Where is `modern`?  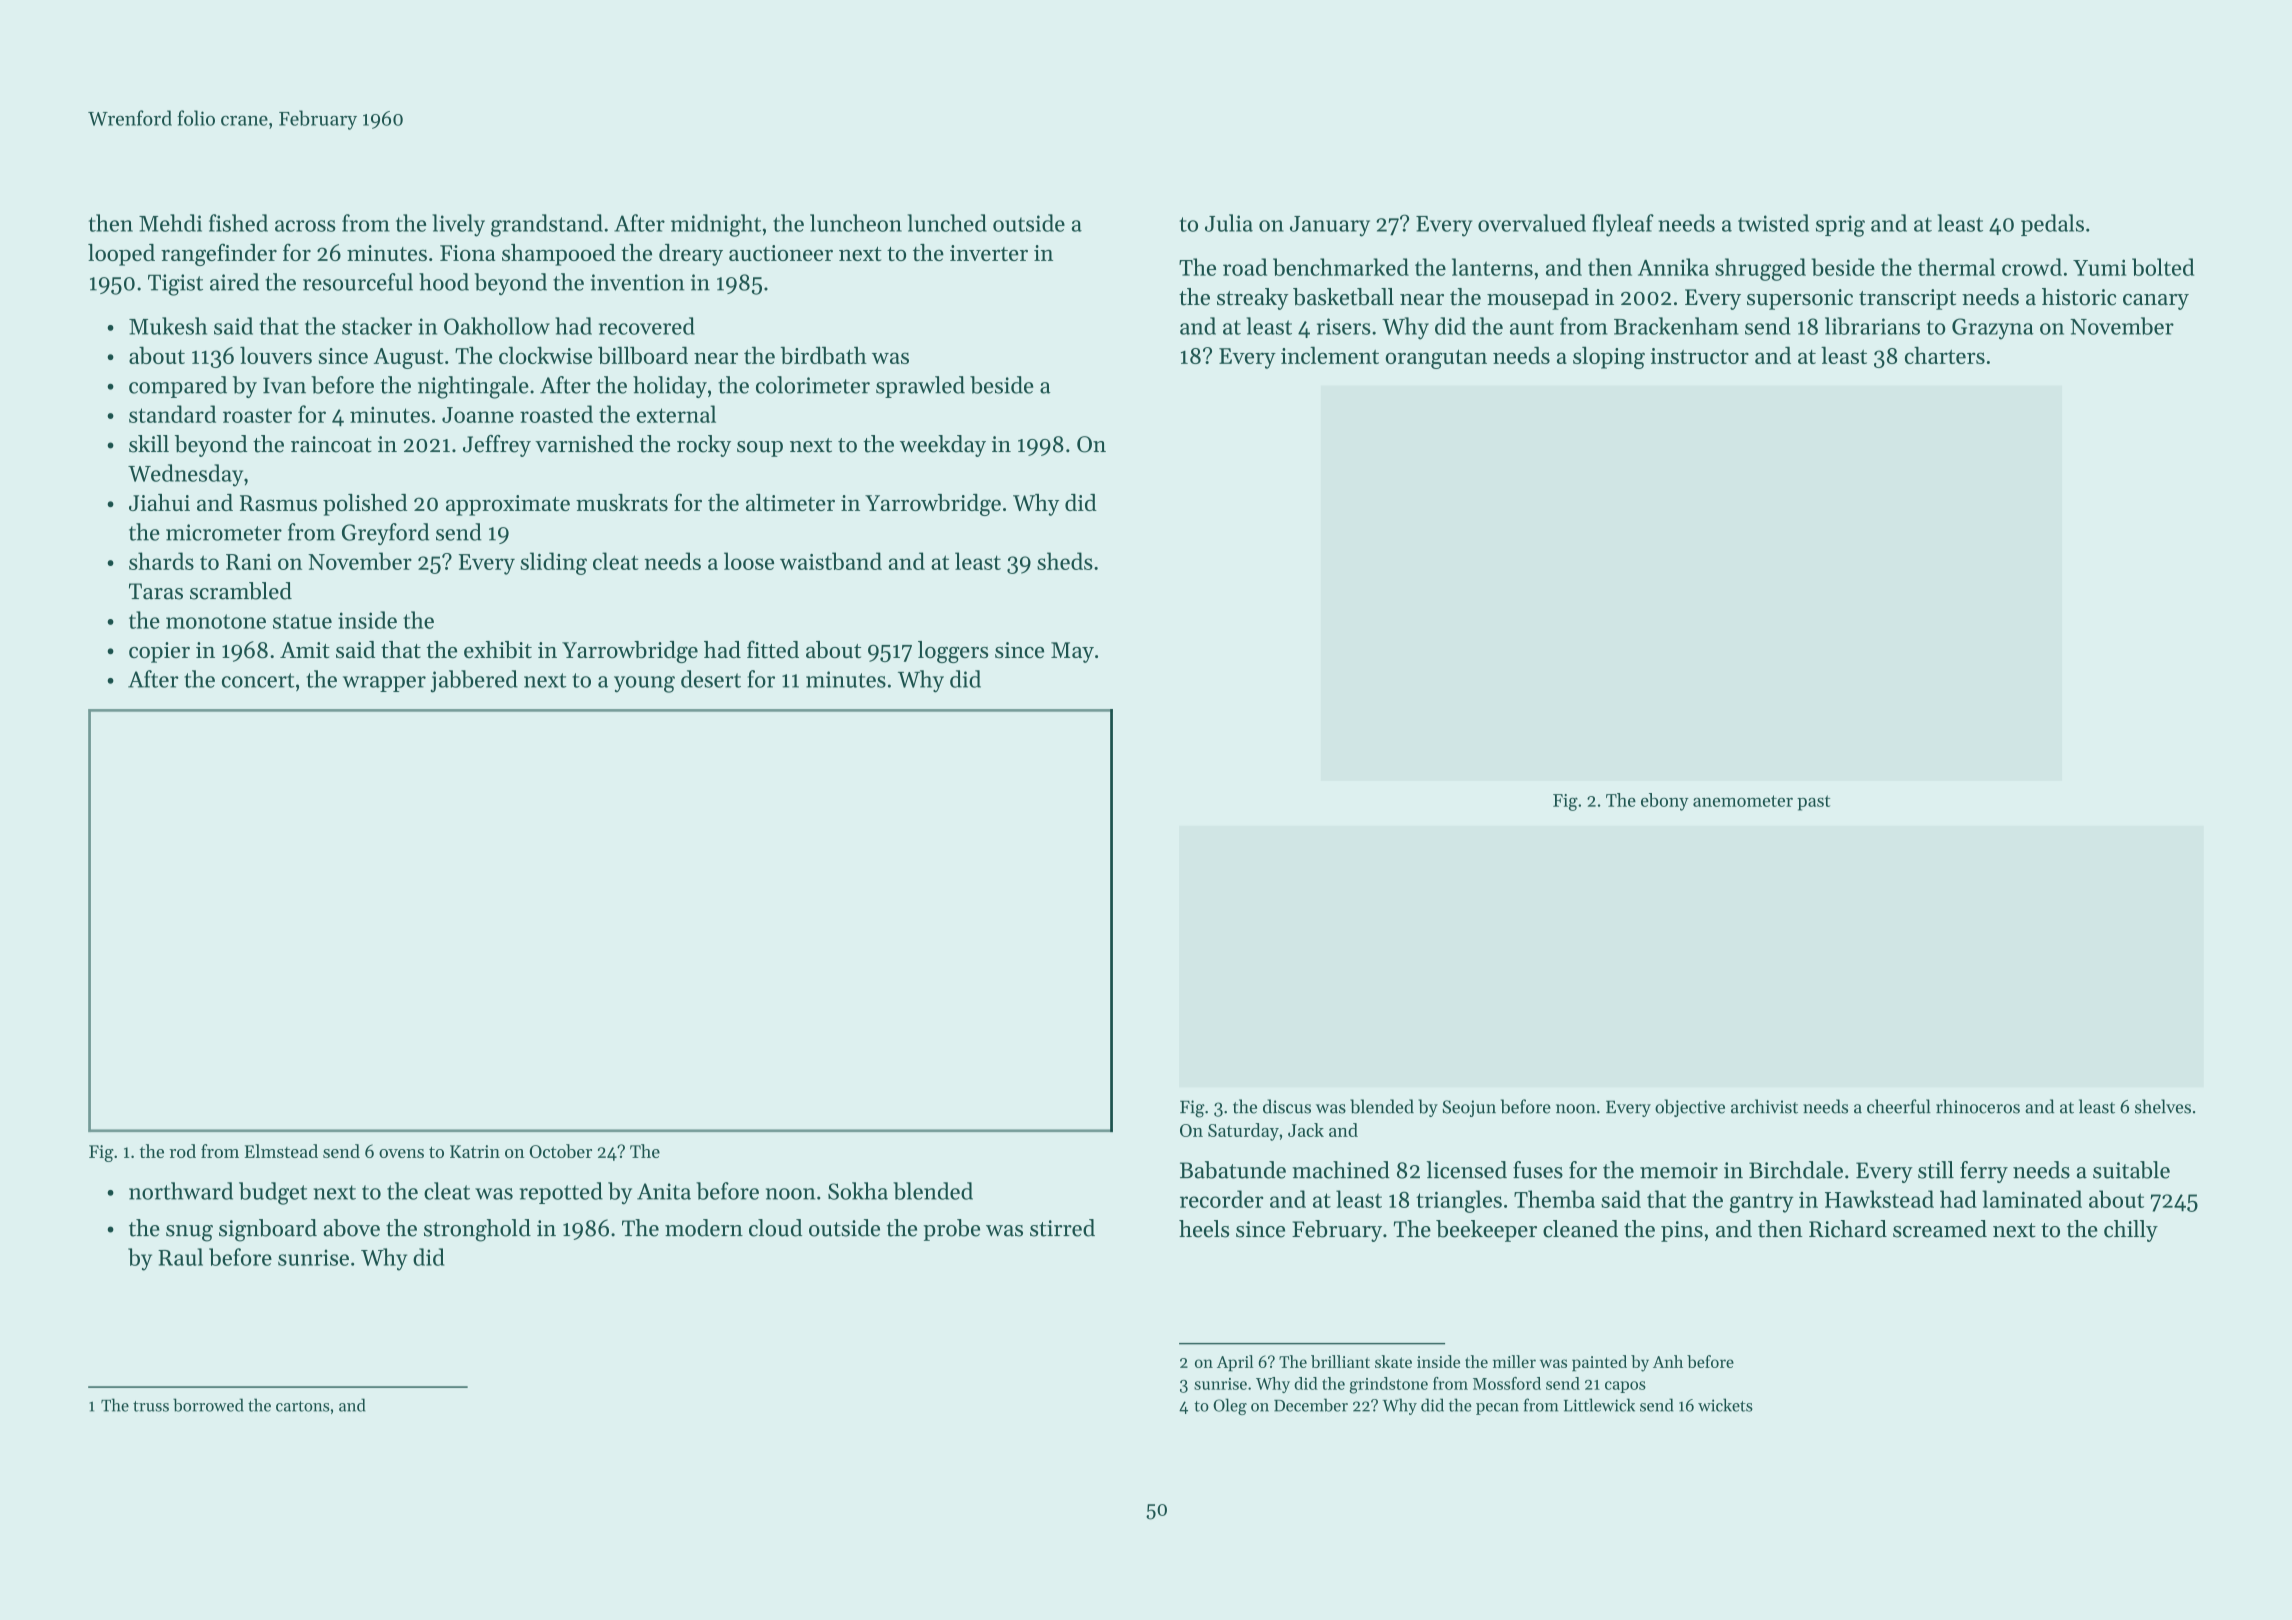 modern is located at coordinates (704, 1228).
